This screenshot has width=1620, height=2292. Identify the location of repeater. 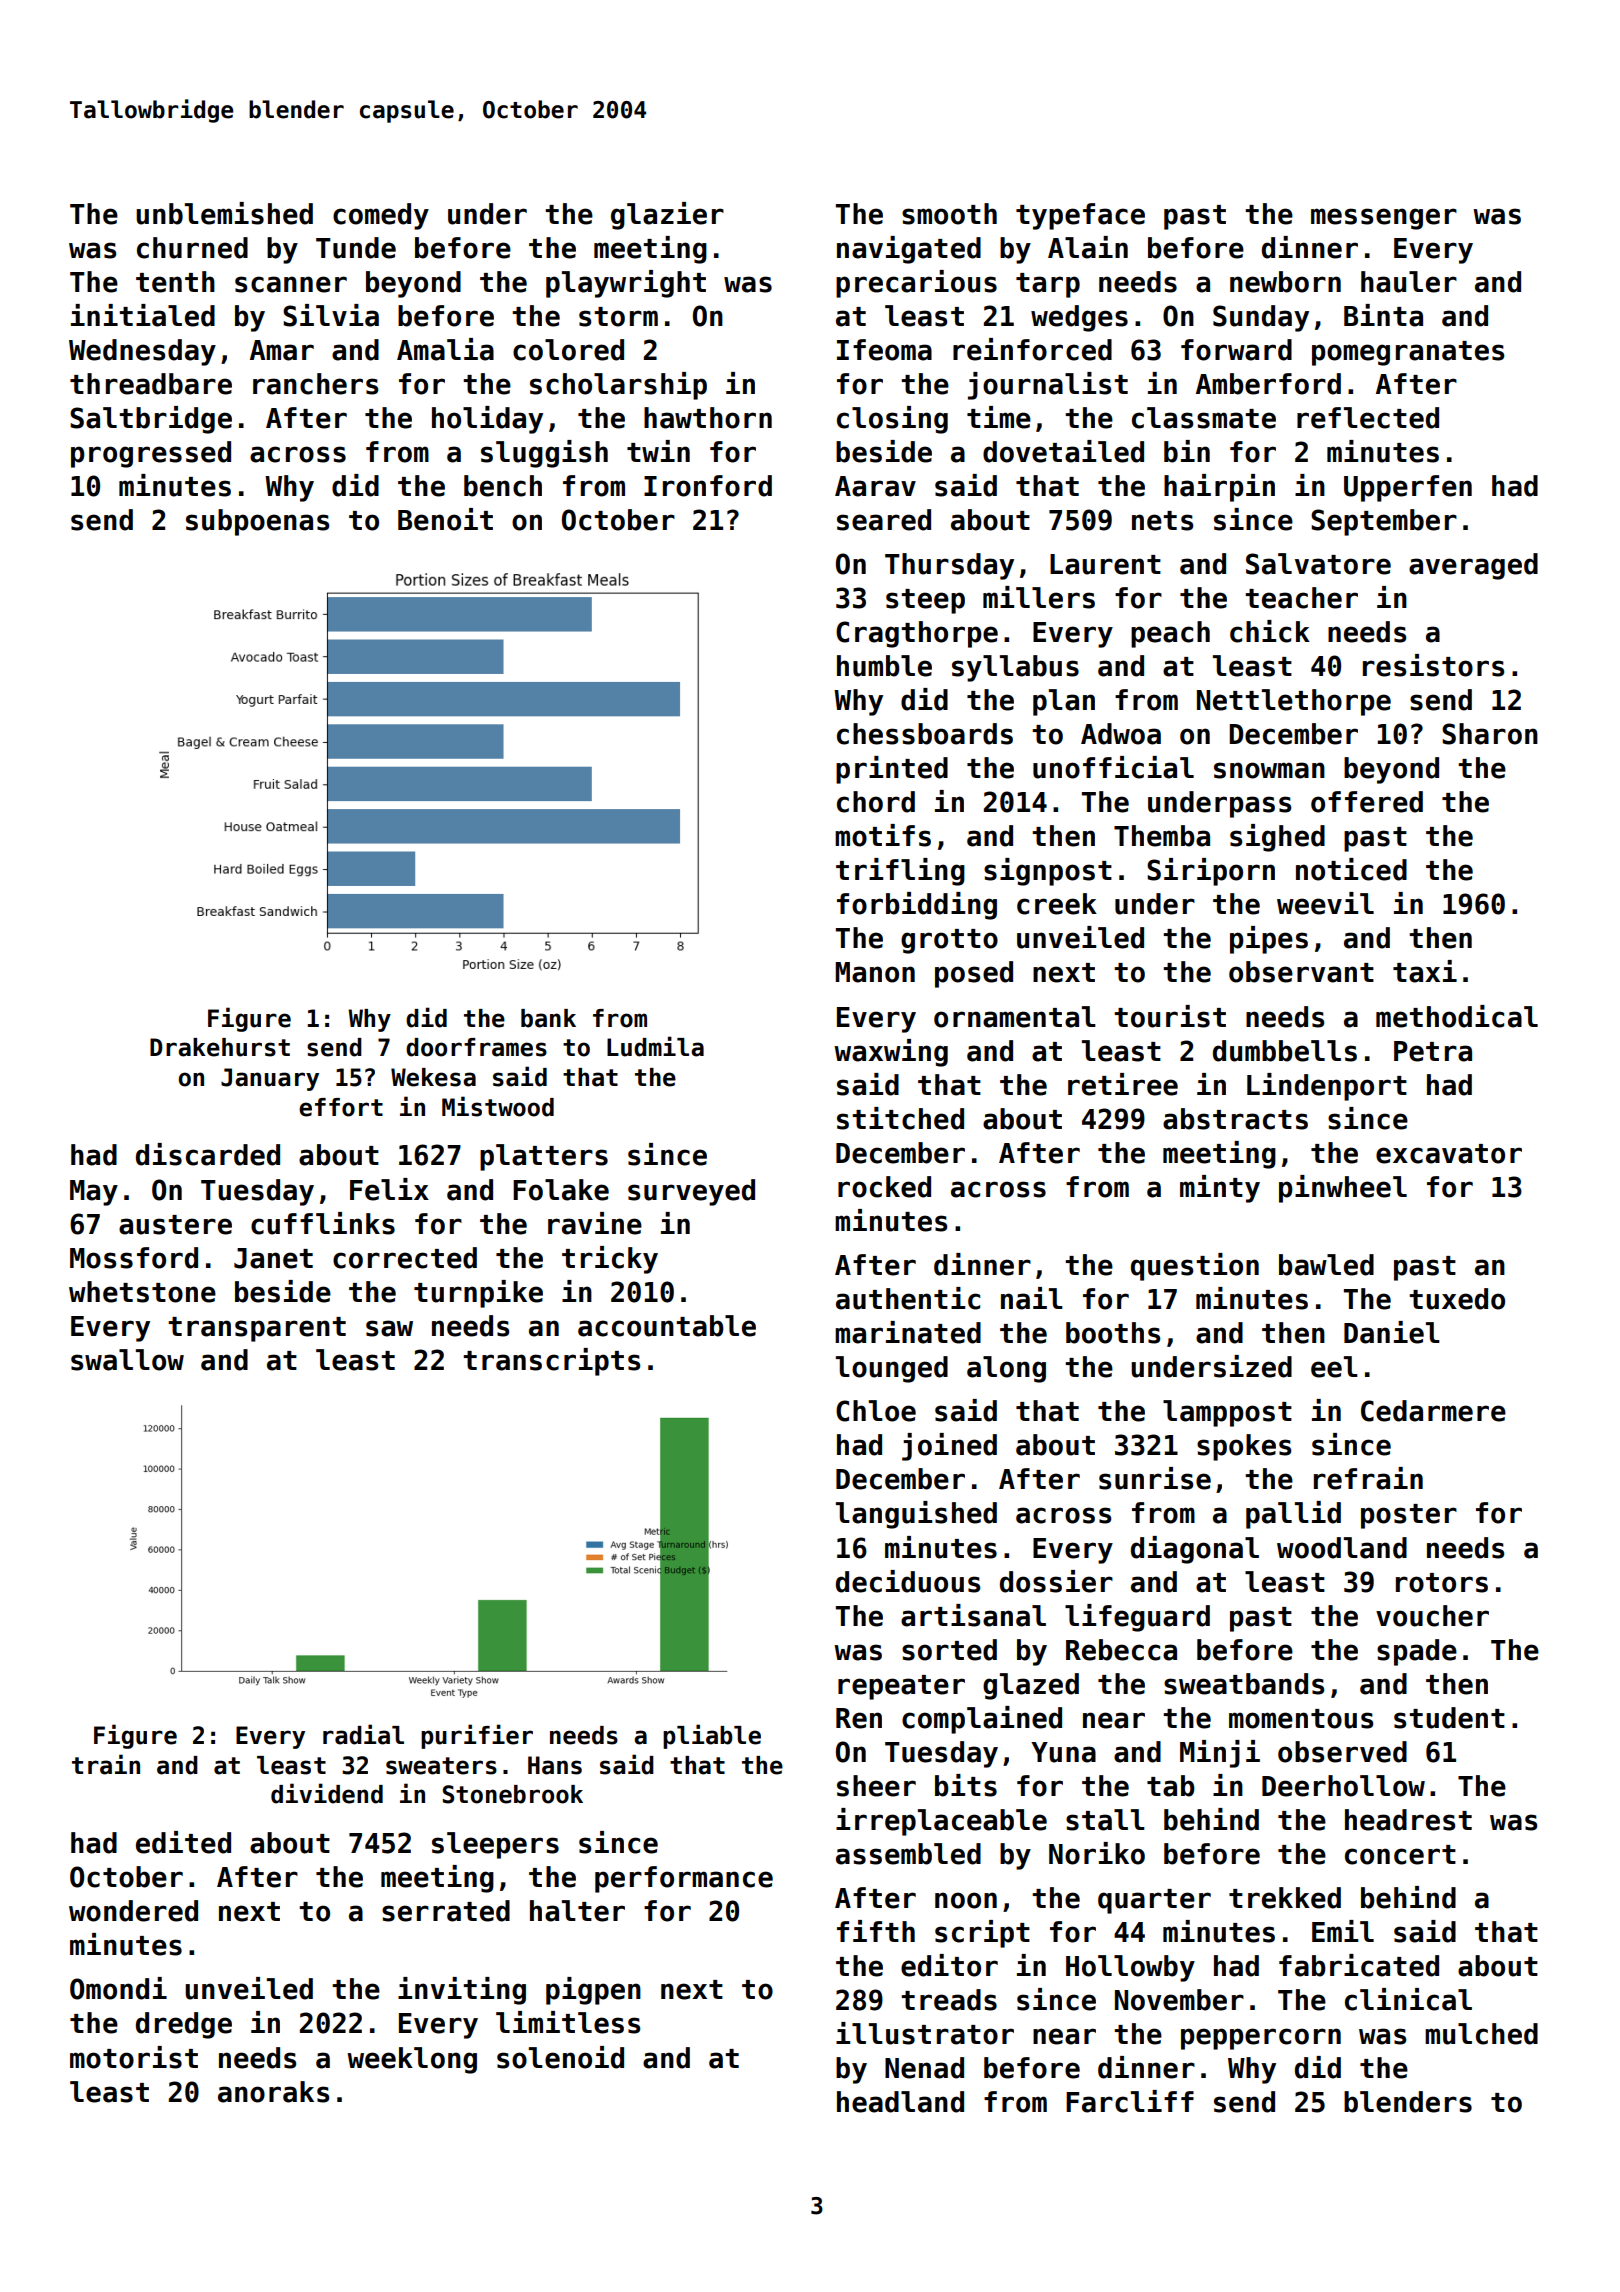
(901, 1687).
